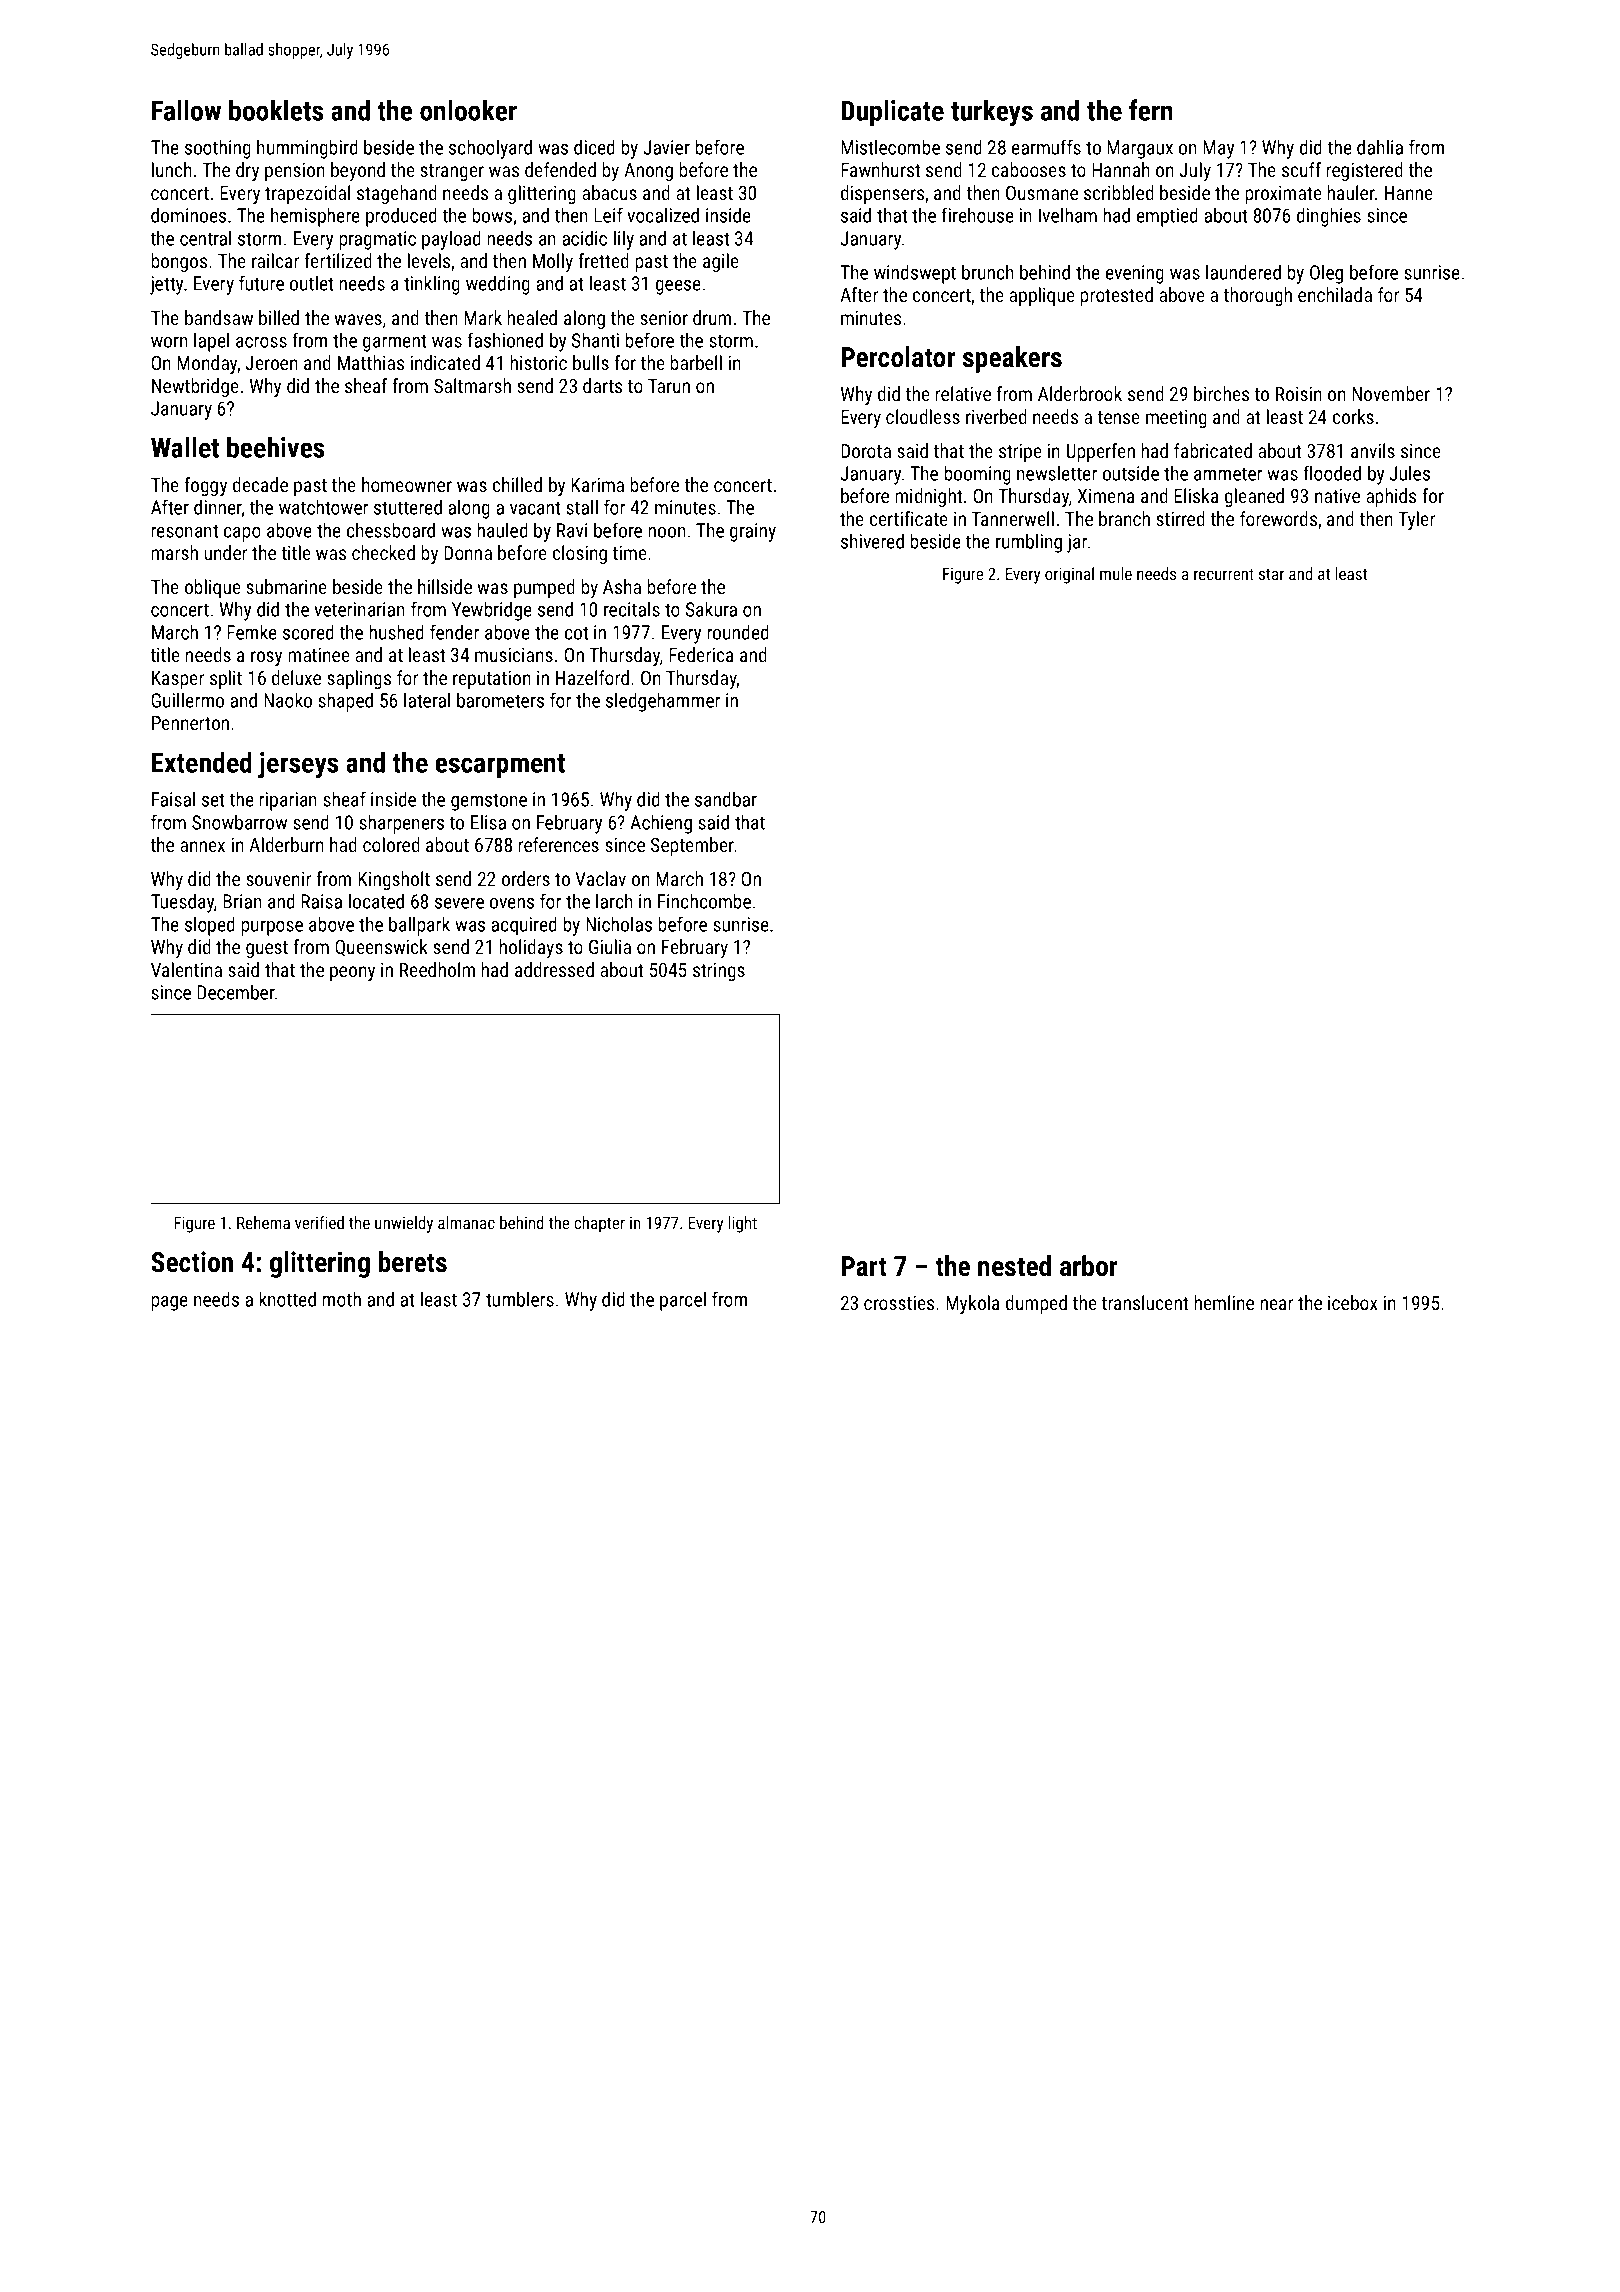 The width and height of the screenshot is (1620, 2292). I want to click on fern, so click(1151, 110).
